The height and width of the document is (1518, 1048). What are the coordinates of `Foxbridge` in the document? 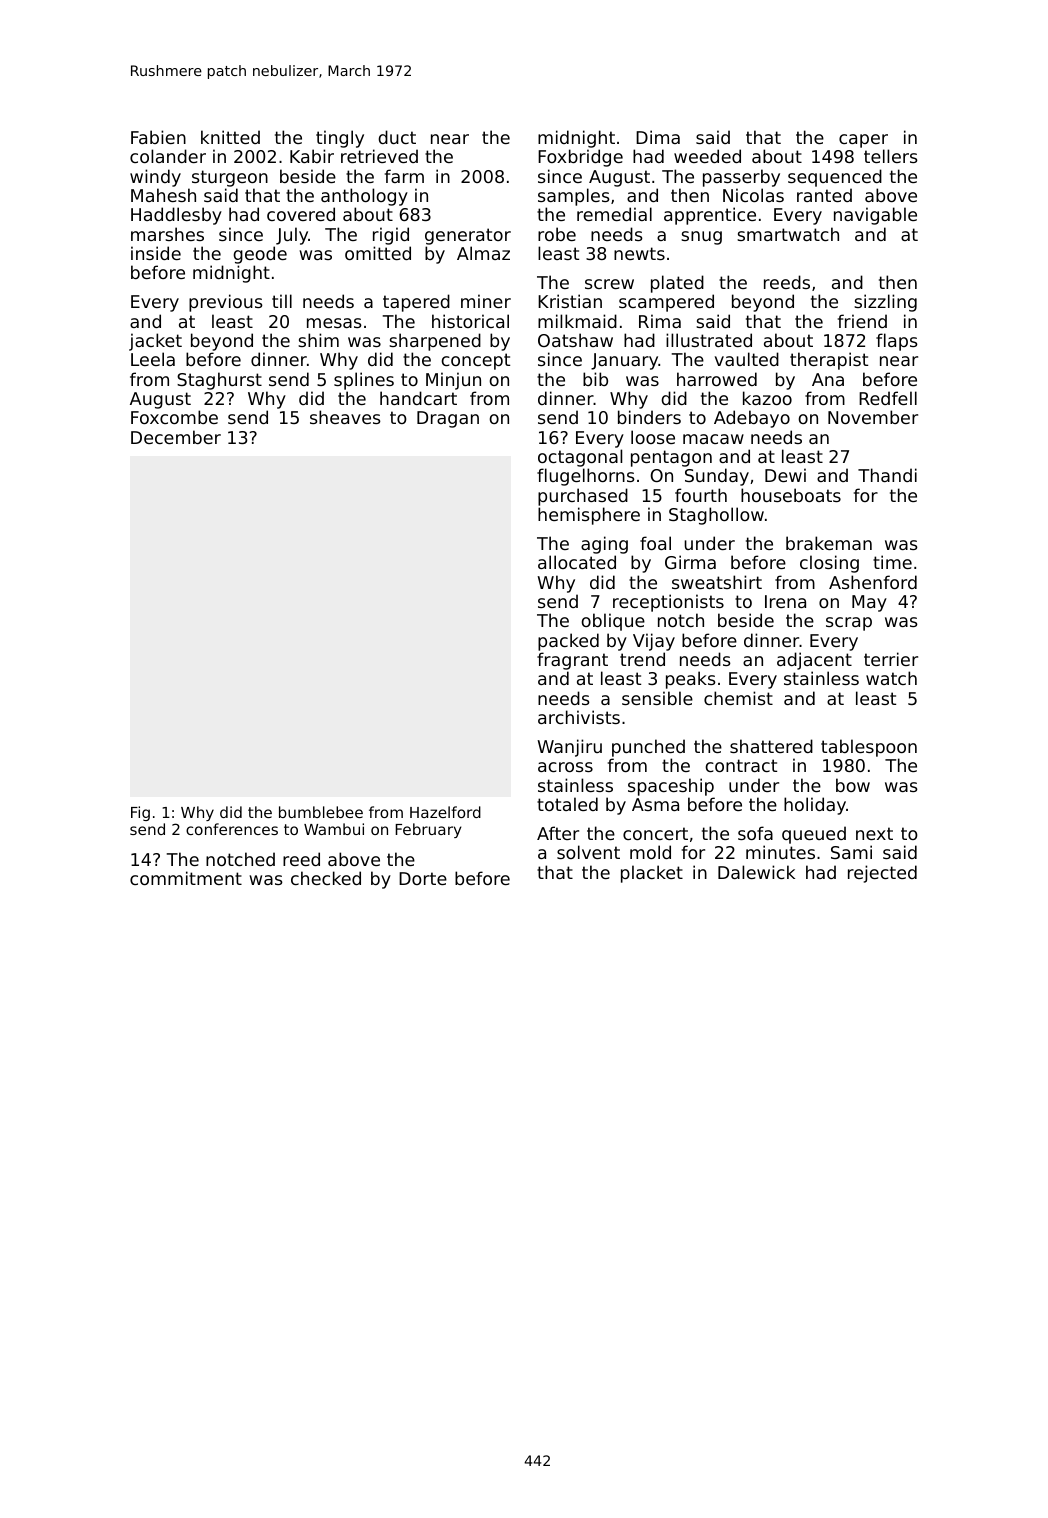 It's located at (580, 158).
